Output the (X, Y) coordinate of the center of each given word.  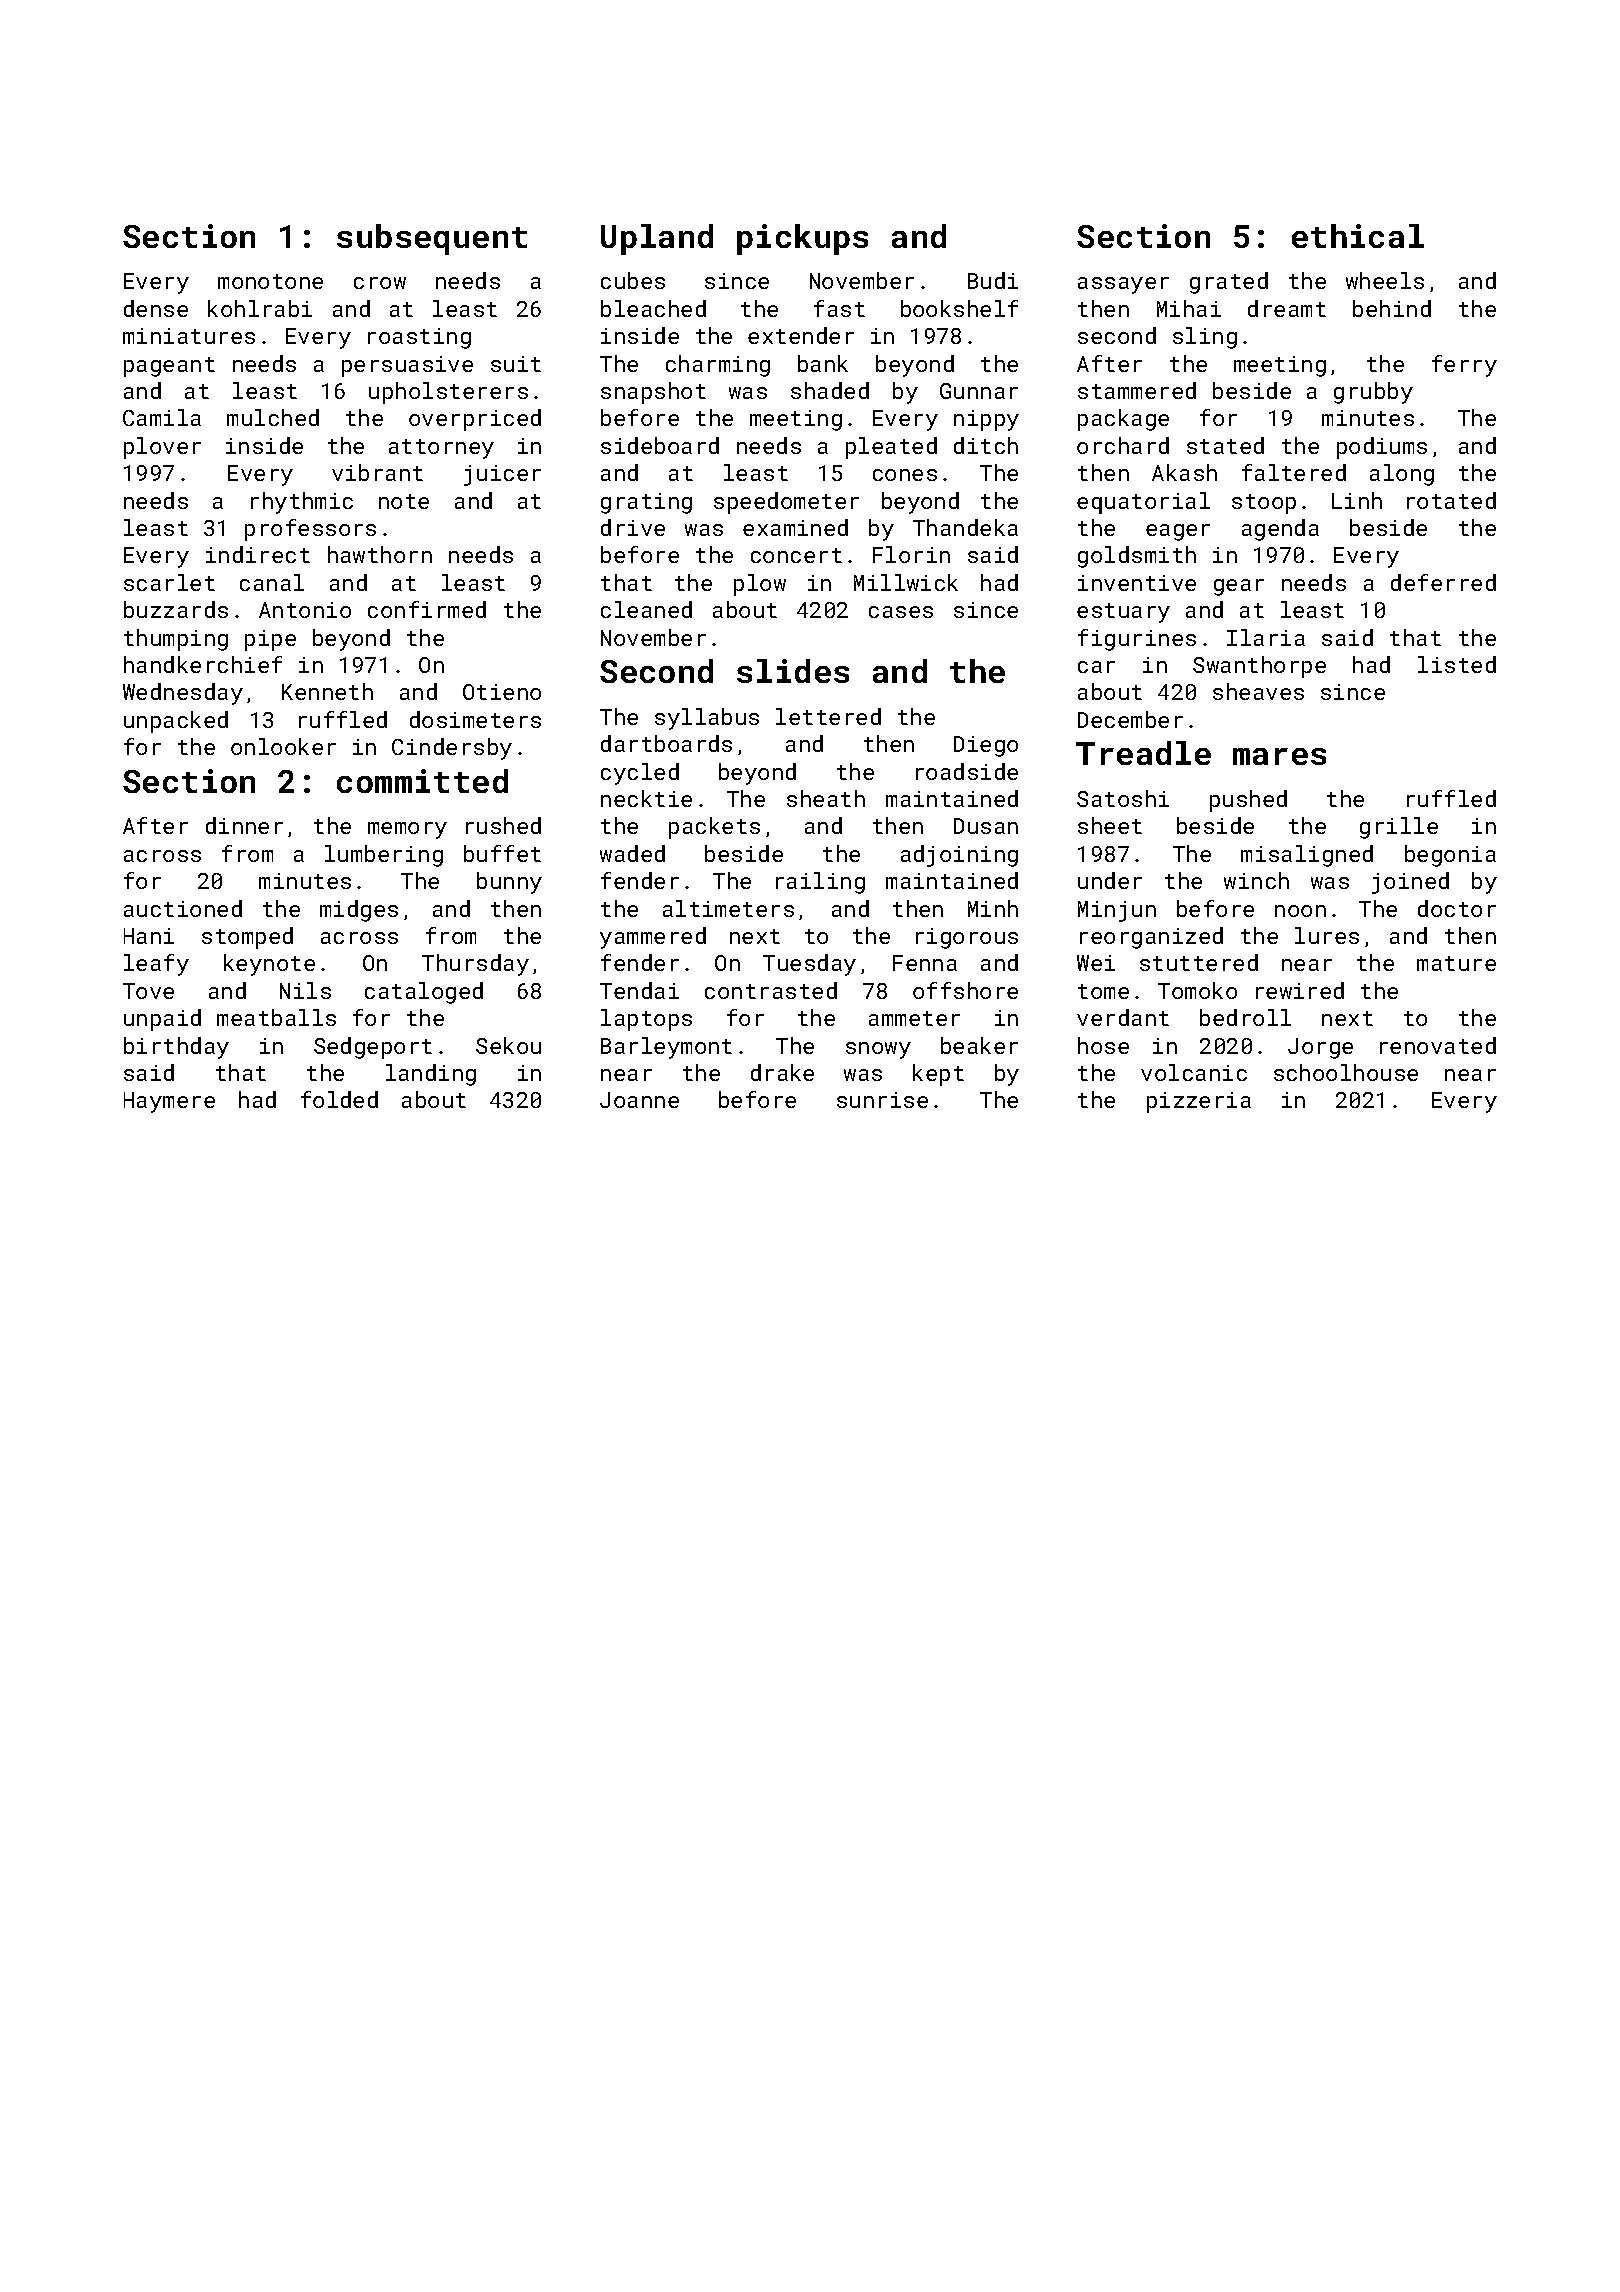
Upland (657, 239)
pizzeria (1199, 1102)
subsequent (432, 239)
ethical (1358, 236)
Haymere (169, 1102)
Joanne (639, 1100)
